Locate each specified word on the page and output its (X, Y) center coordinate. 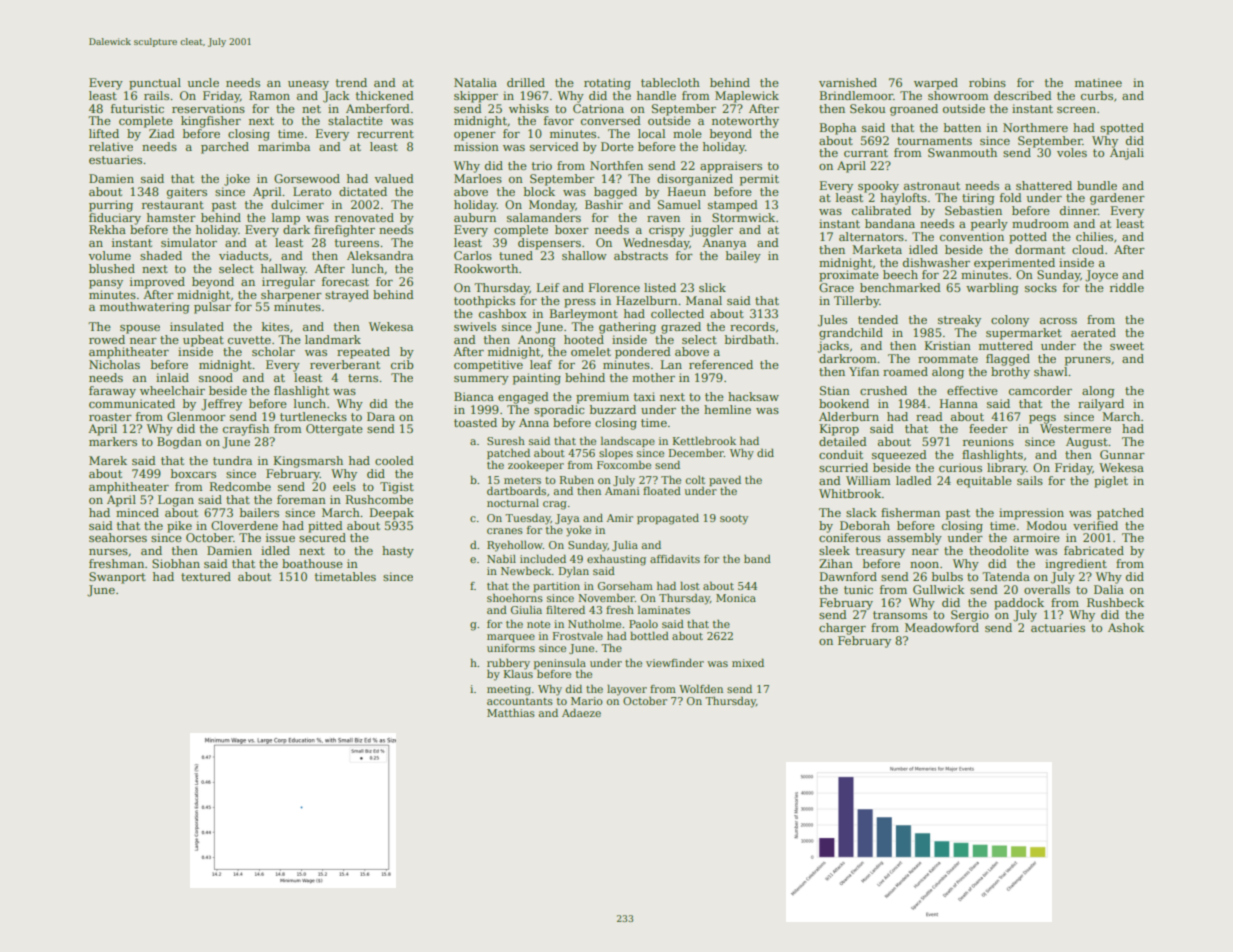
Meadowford (942, 627)
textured (206, 576)
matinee (1098, 82)
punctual (155, 84)
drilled (526, 82)
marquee (511, 638)
